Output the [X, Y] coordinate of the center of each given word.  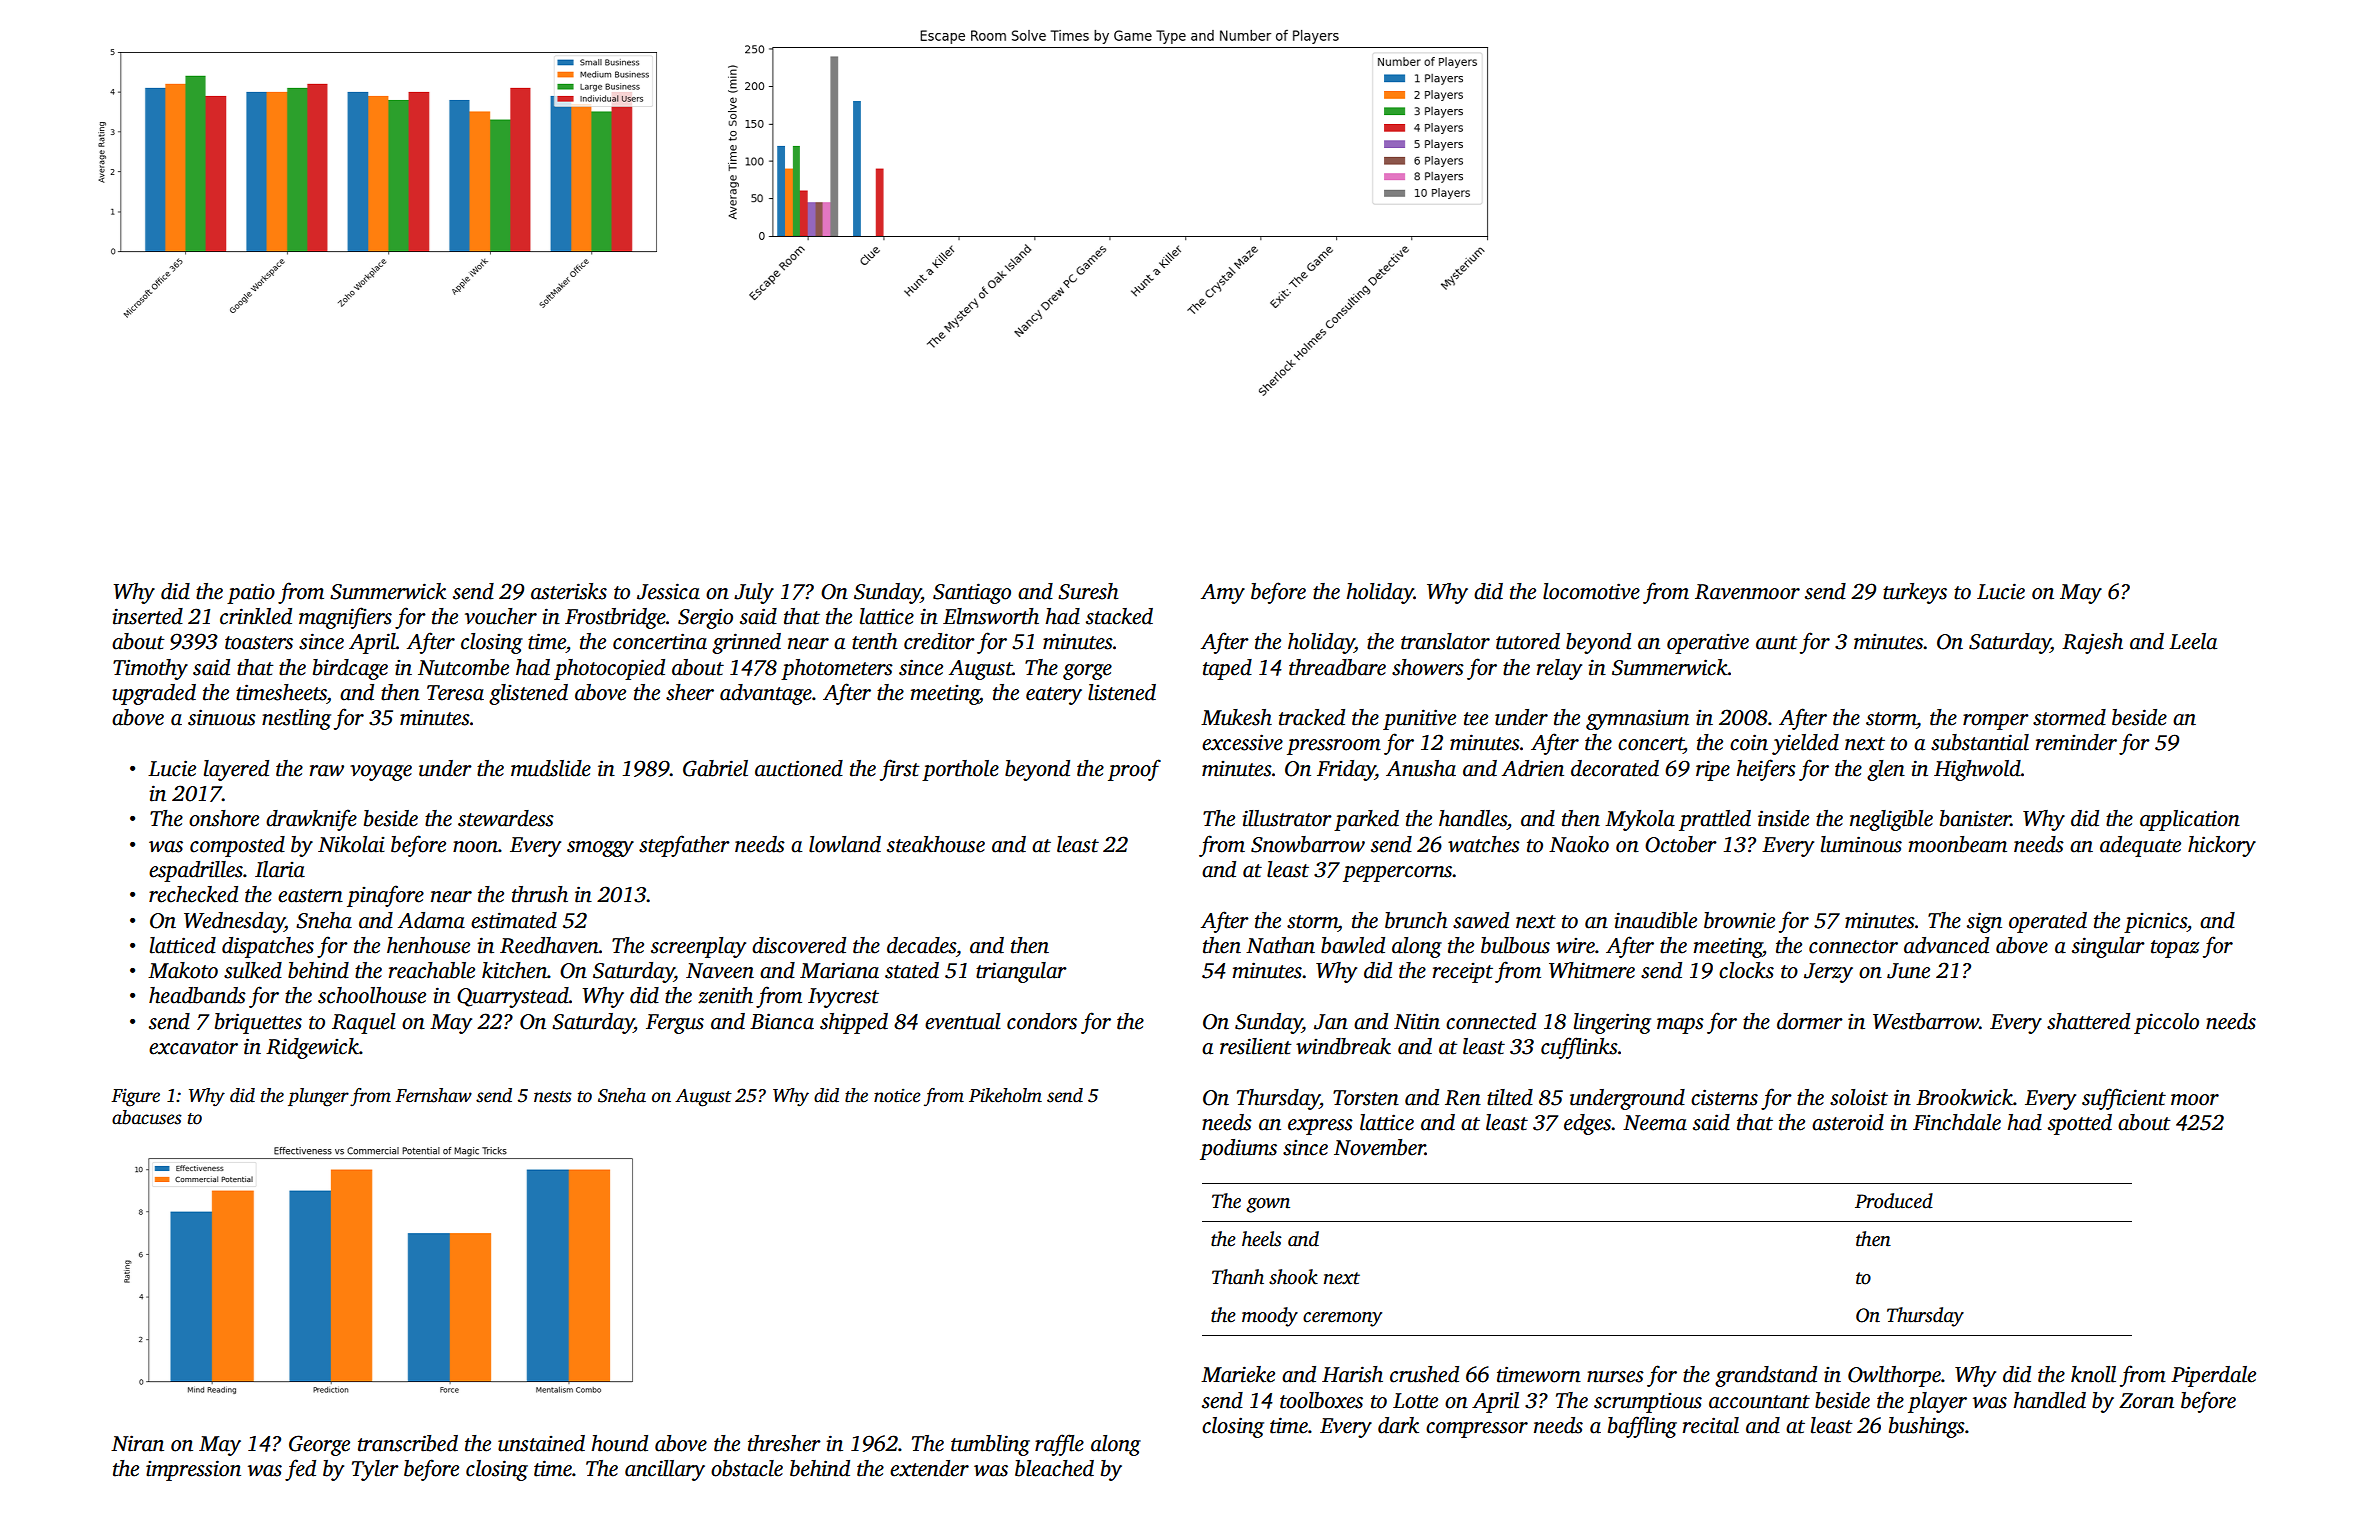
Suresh [1088, 591]
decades [921, 945]
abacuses [147, 1117]
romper [1996, 722]
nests [553, 1097]
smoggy [600, 849]
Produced [1894, 1201]
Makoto [183, 970]
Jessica [668, 591]
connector [1853, 947]
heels [1262, 1239]
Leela [2193, 641]
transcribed [408, 1443]
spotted [2080, 1124]
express [1320, 1127]
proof [1134, 770]
